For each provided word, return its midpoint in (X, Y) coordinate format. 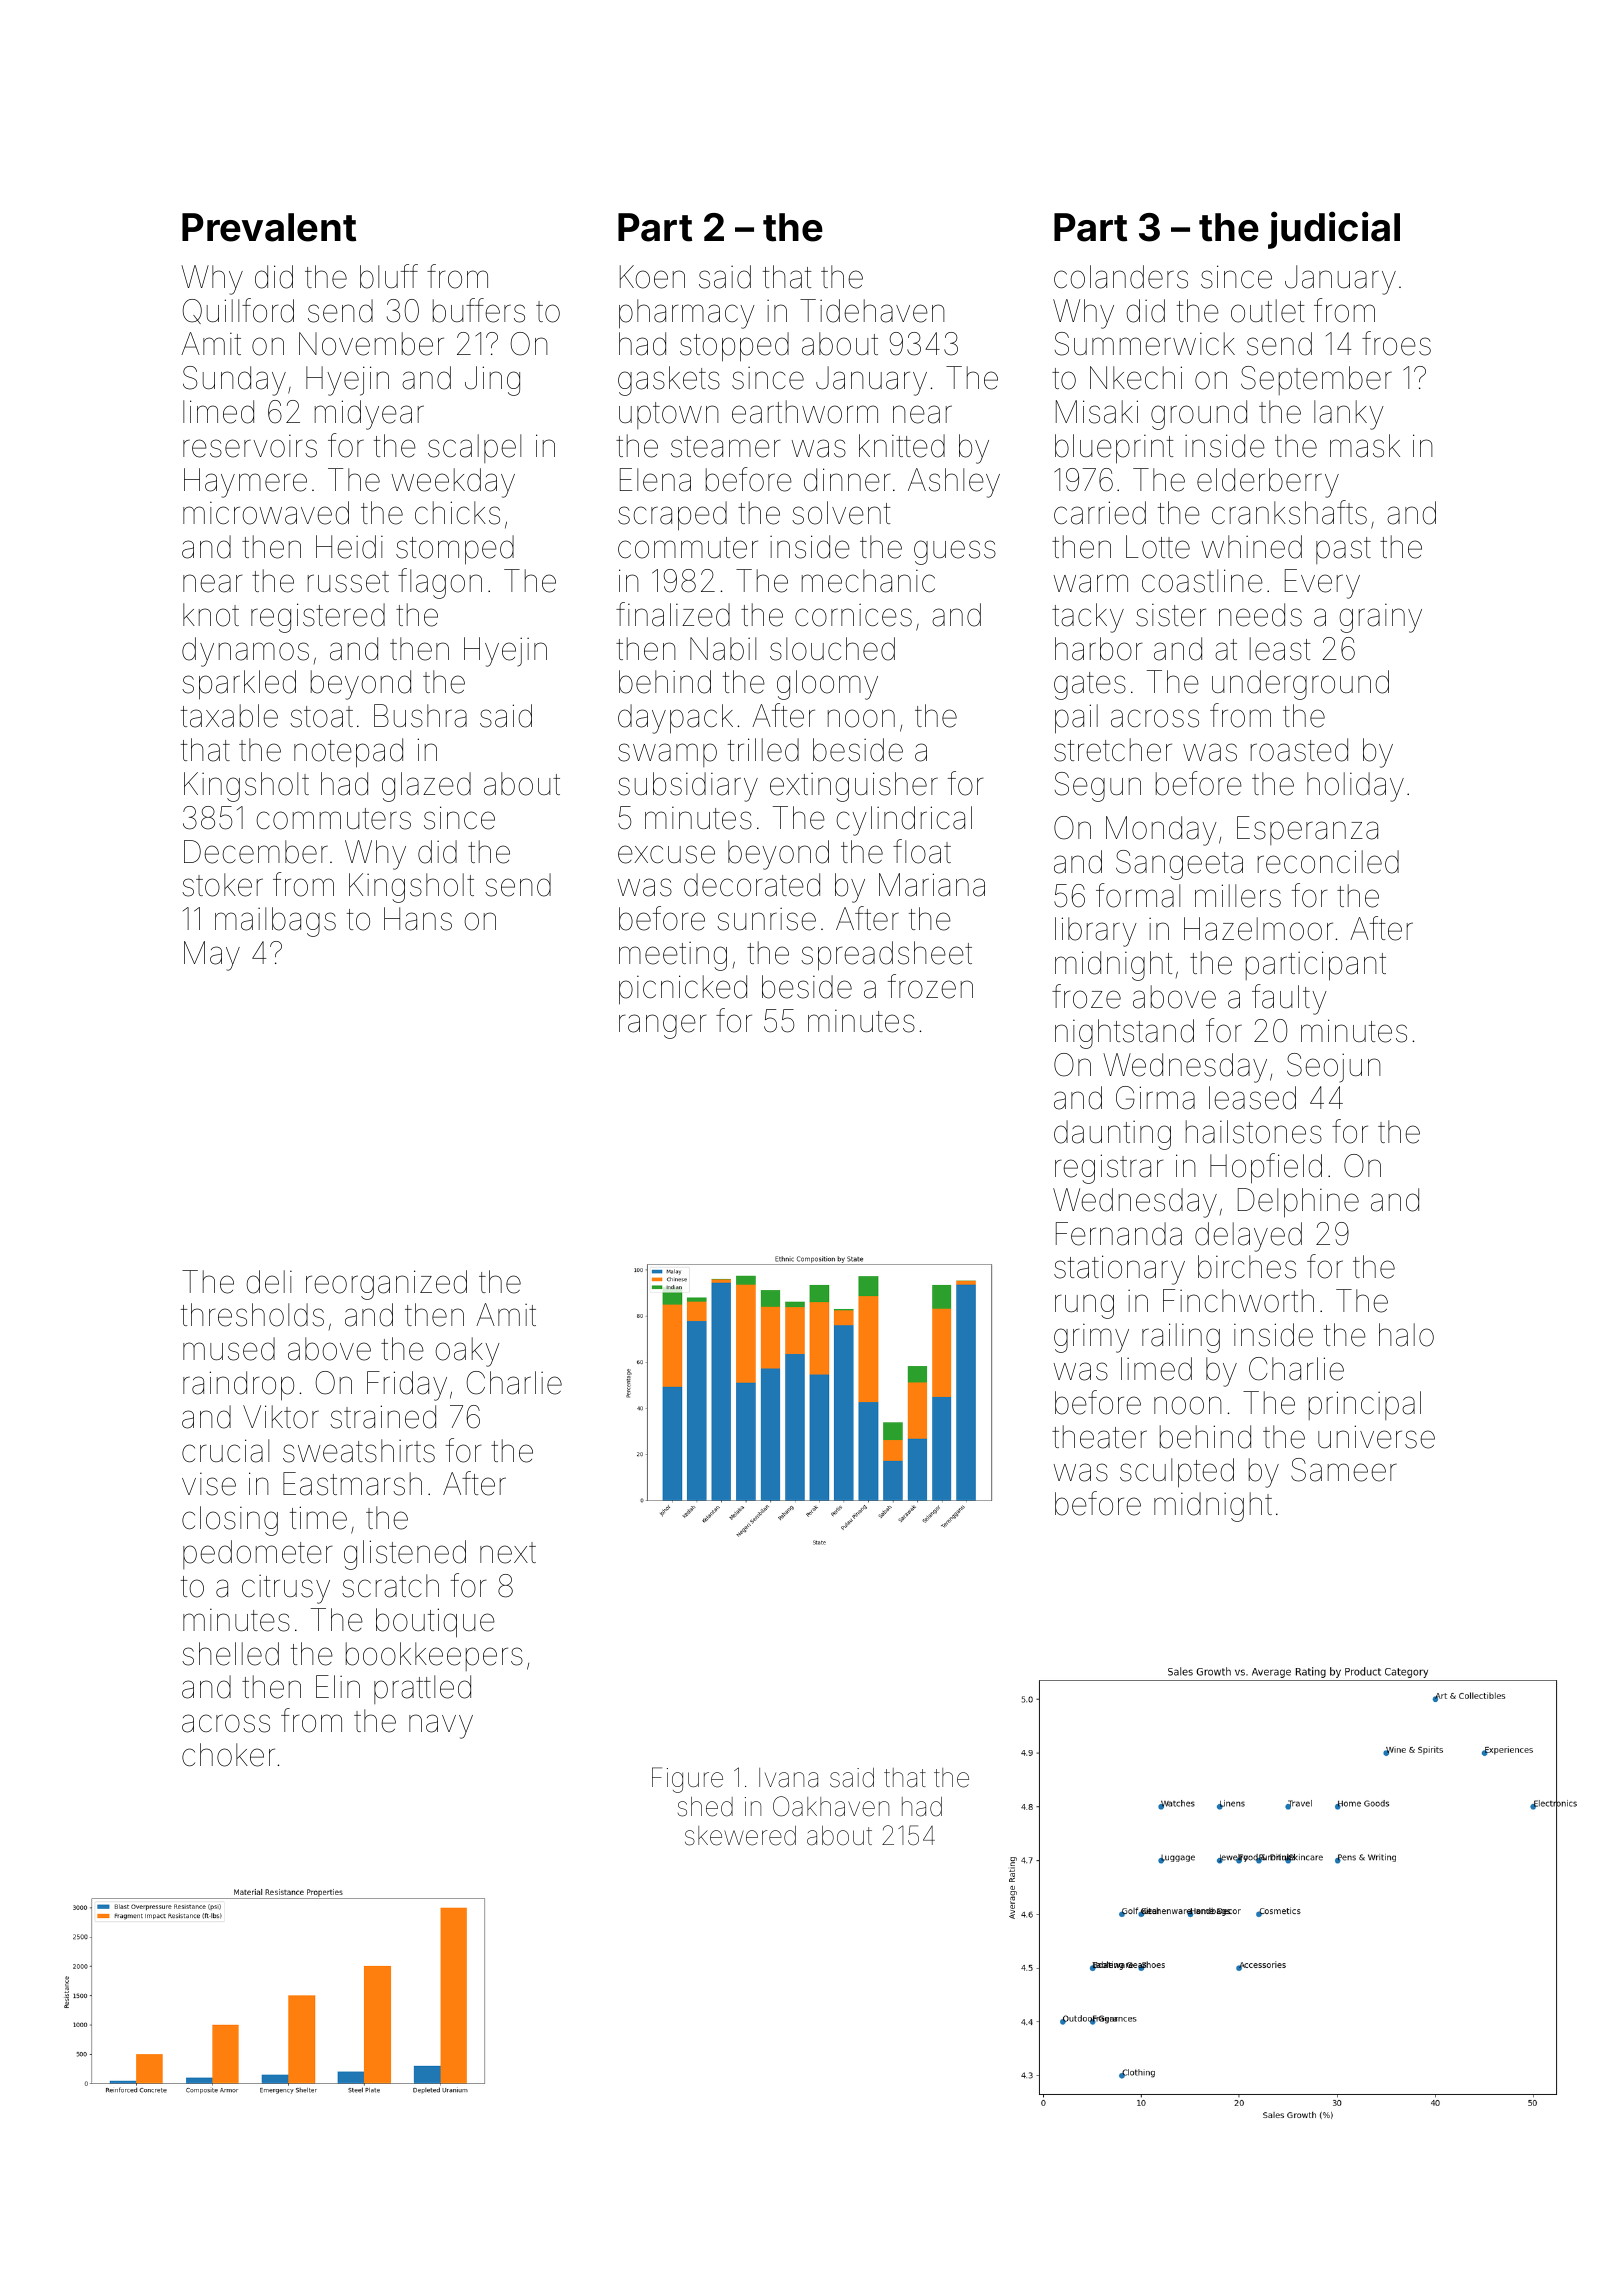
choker (228, 1755)
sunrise (766, 919)
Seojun (1334, 1068)
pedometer (257, 1554)
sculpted (1177, 1473)
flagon (440, 583)
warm (1091, 583)
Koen (652, 277)
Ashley (954, 483)
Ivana (788, 1778)
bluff (389, 276)
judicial (1334, 230)
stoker (222, 885)
